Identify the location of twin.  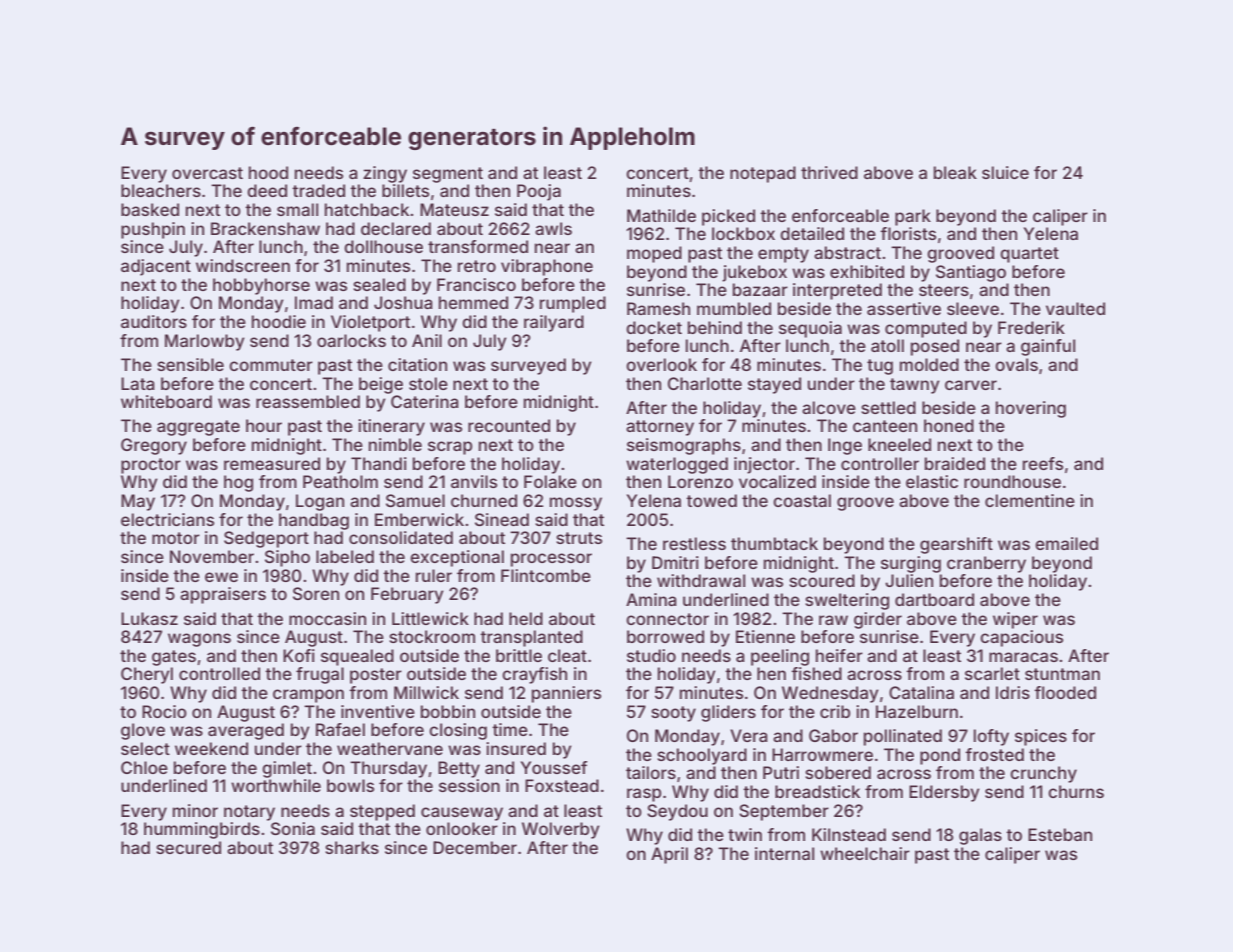
(745, 834).
